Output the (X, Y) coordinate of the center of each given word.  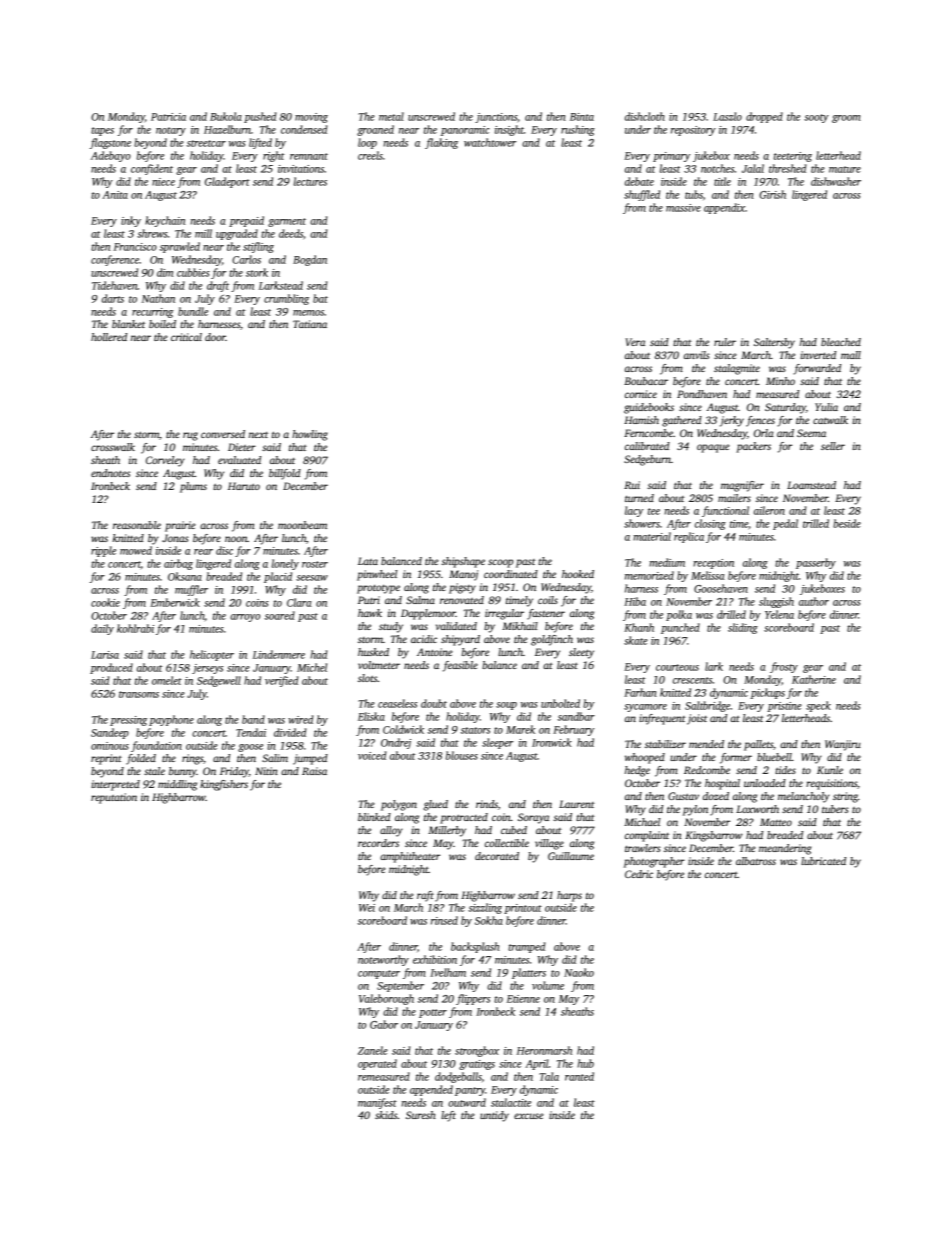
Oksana (185, 576)
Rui (632, 485)
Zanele (373, 1050)
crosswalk (113, 447)
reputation (114, 798)
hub (585, 1063)
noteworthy (383, 960)
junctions (496, 118)
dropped (764, 117)
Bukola (226, 116)
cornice (641, 394)
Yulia (826, 407)
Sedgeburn (647, 460)
